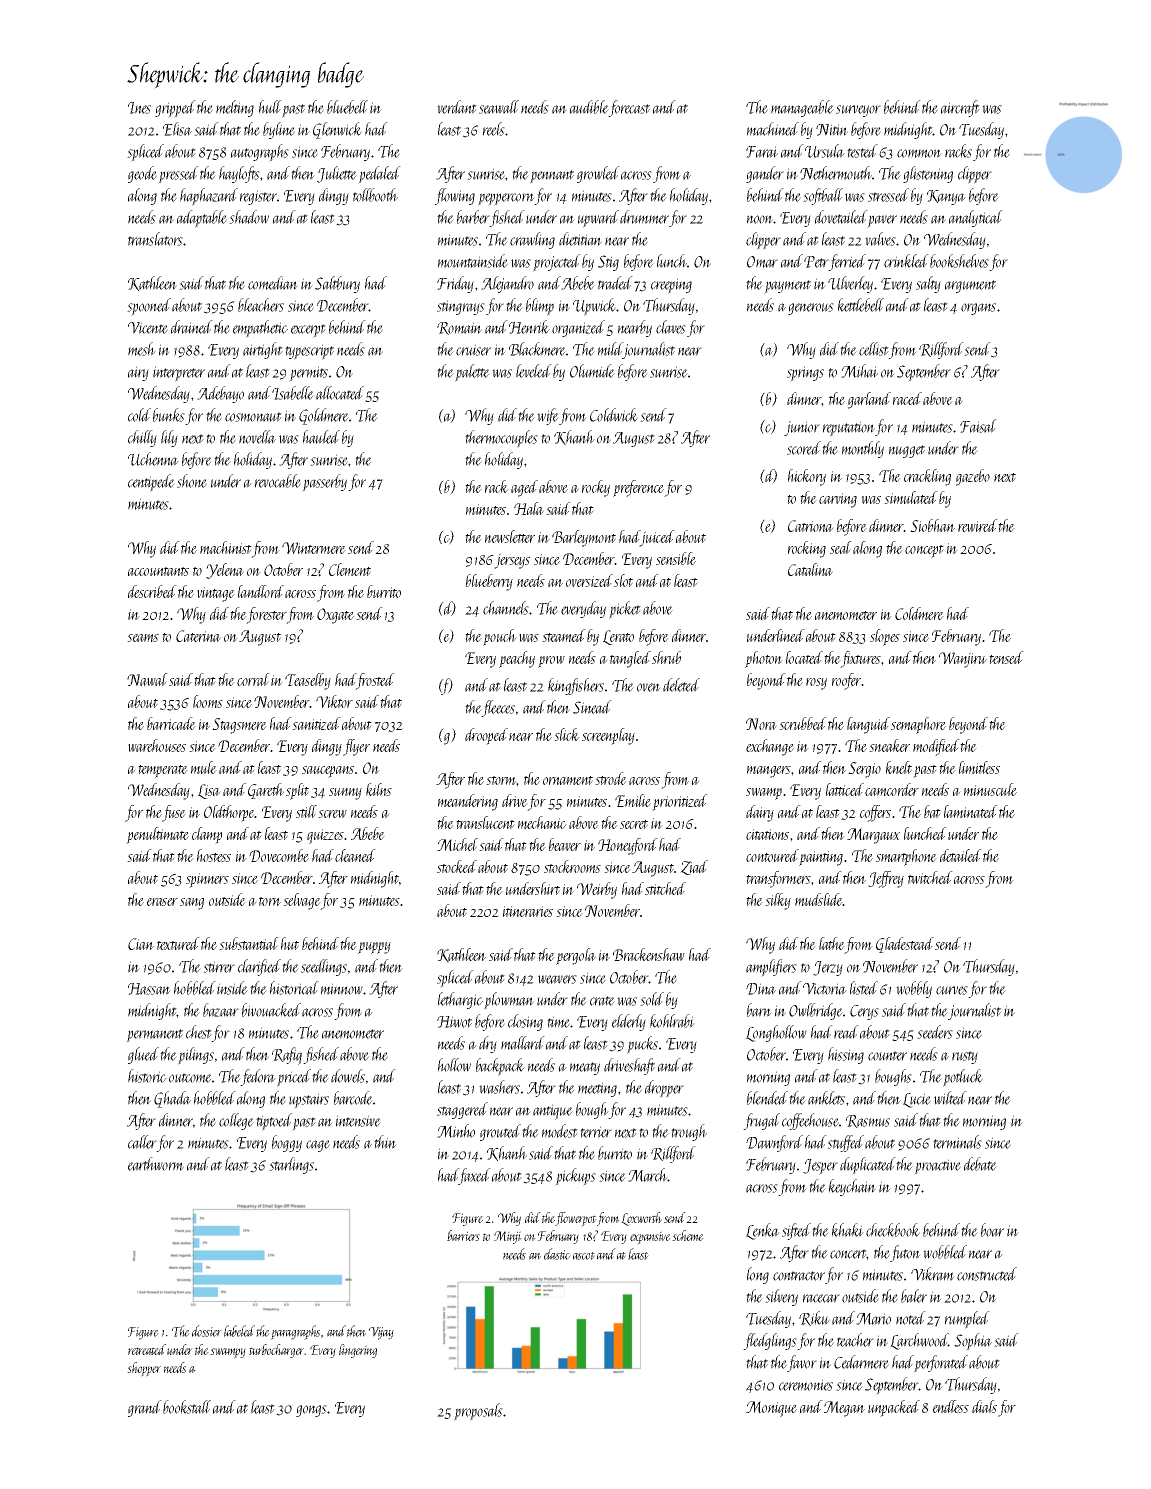 Image resolution: width=1151 pixels, height=1489 pixels. I want to click on centipede, so click(151, 483).
